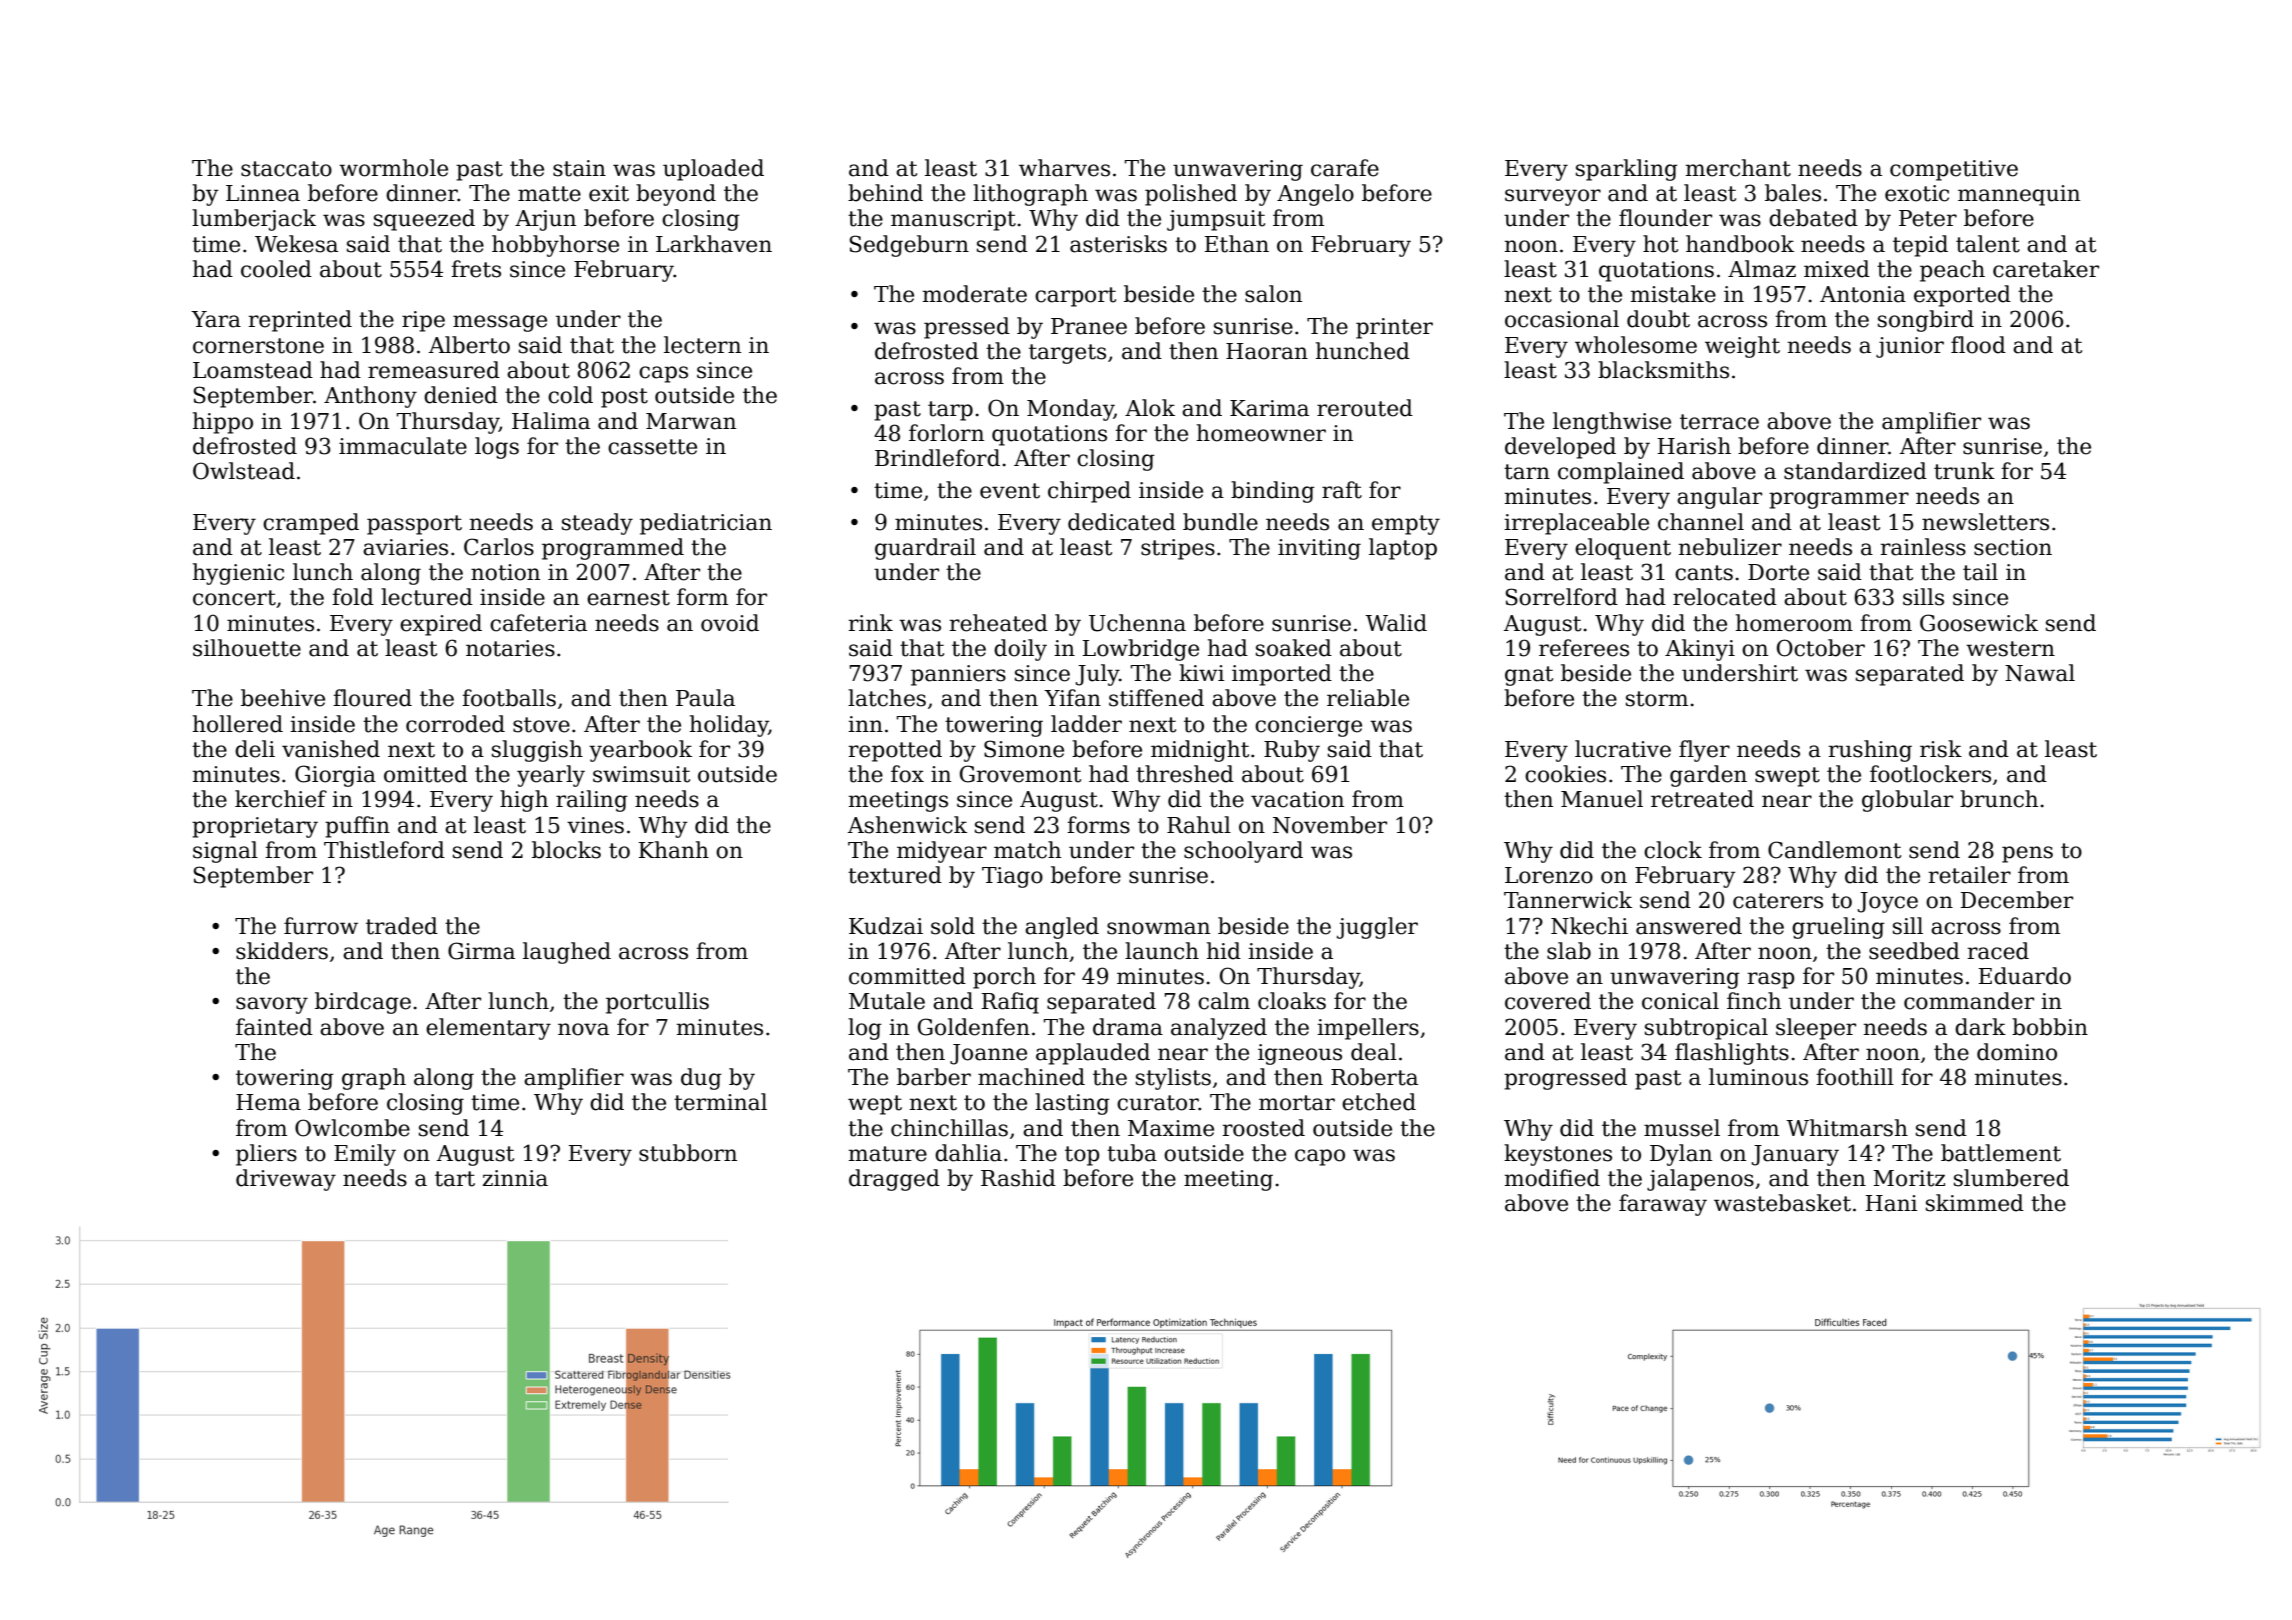 Image resolution: width=2292 pixels, height=1620 pixels. What do you see at coordinates (705, 698) in the document?
I see `Paula` at bounding box center [705, 698].
